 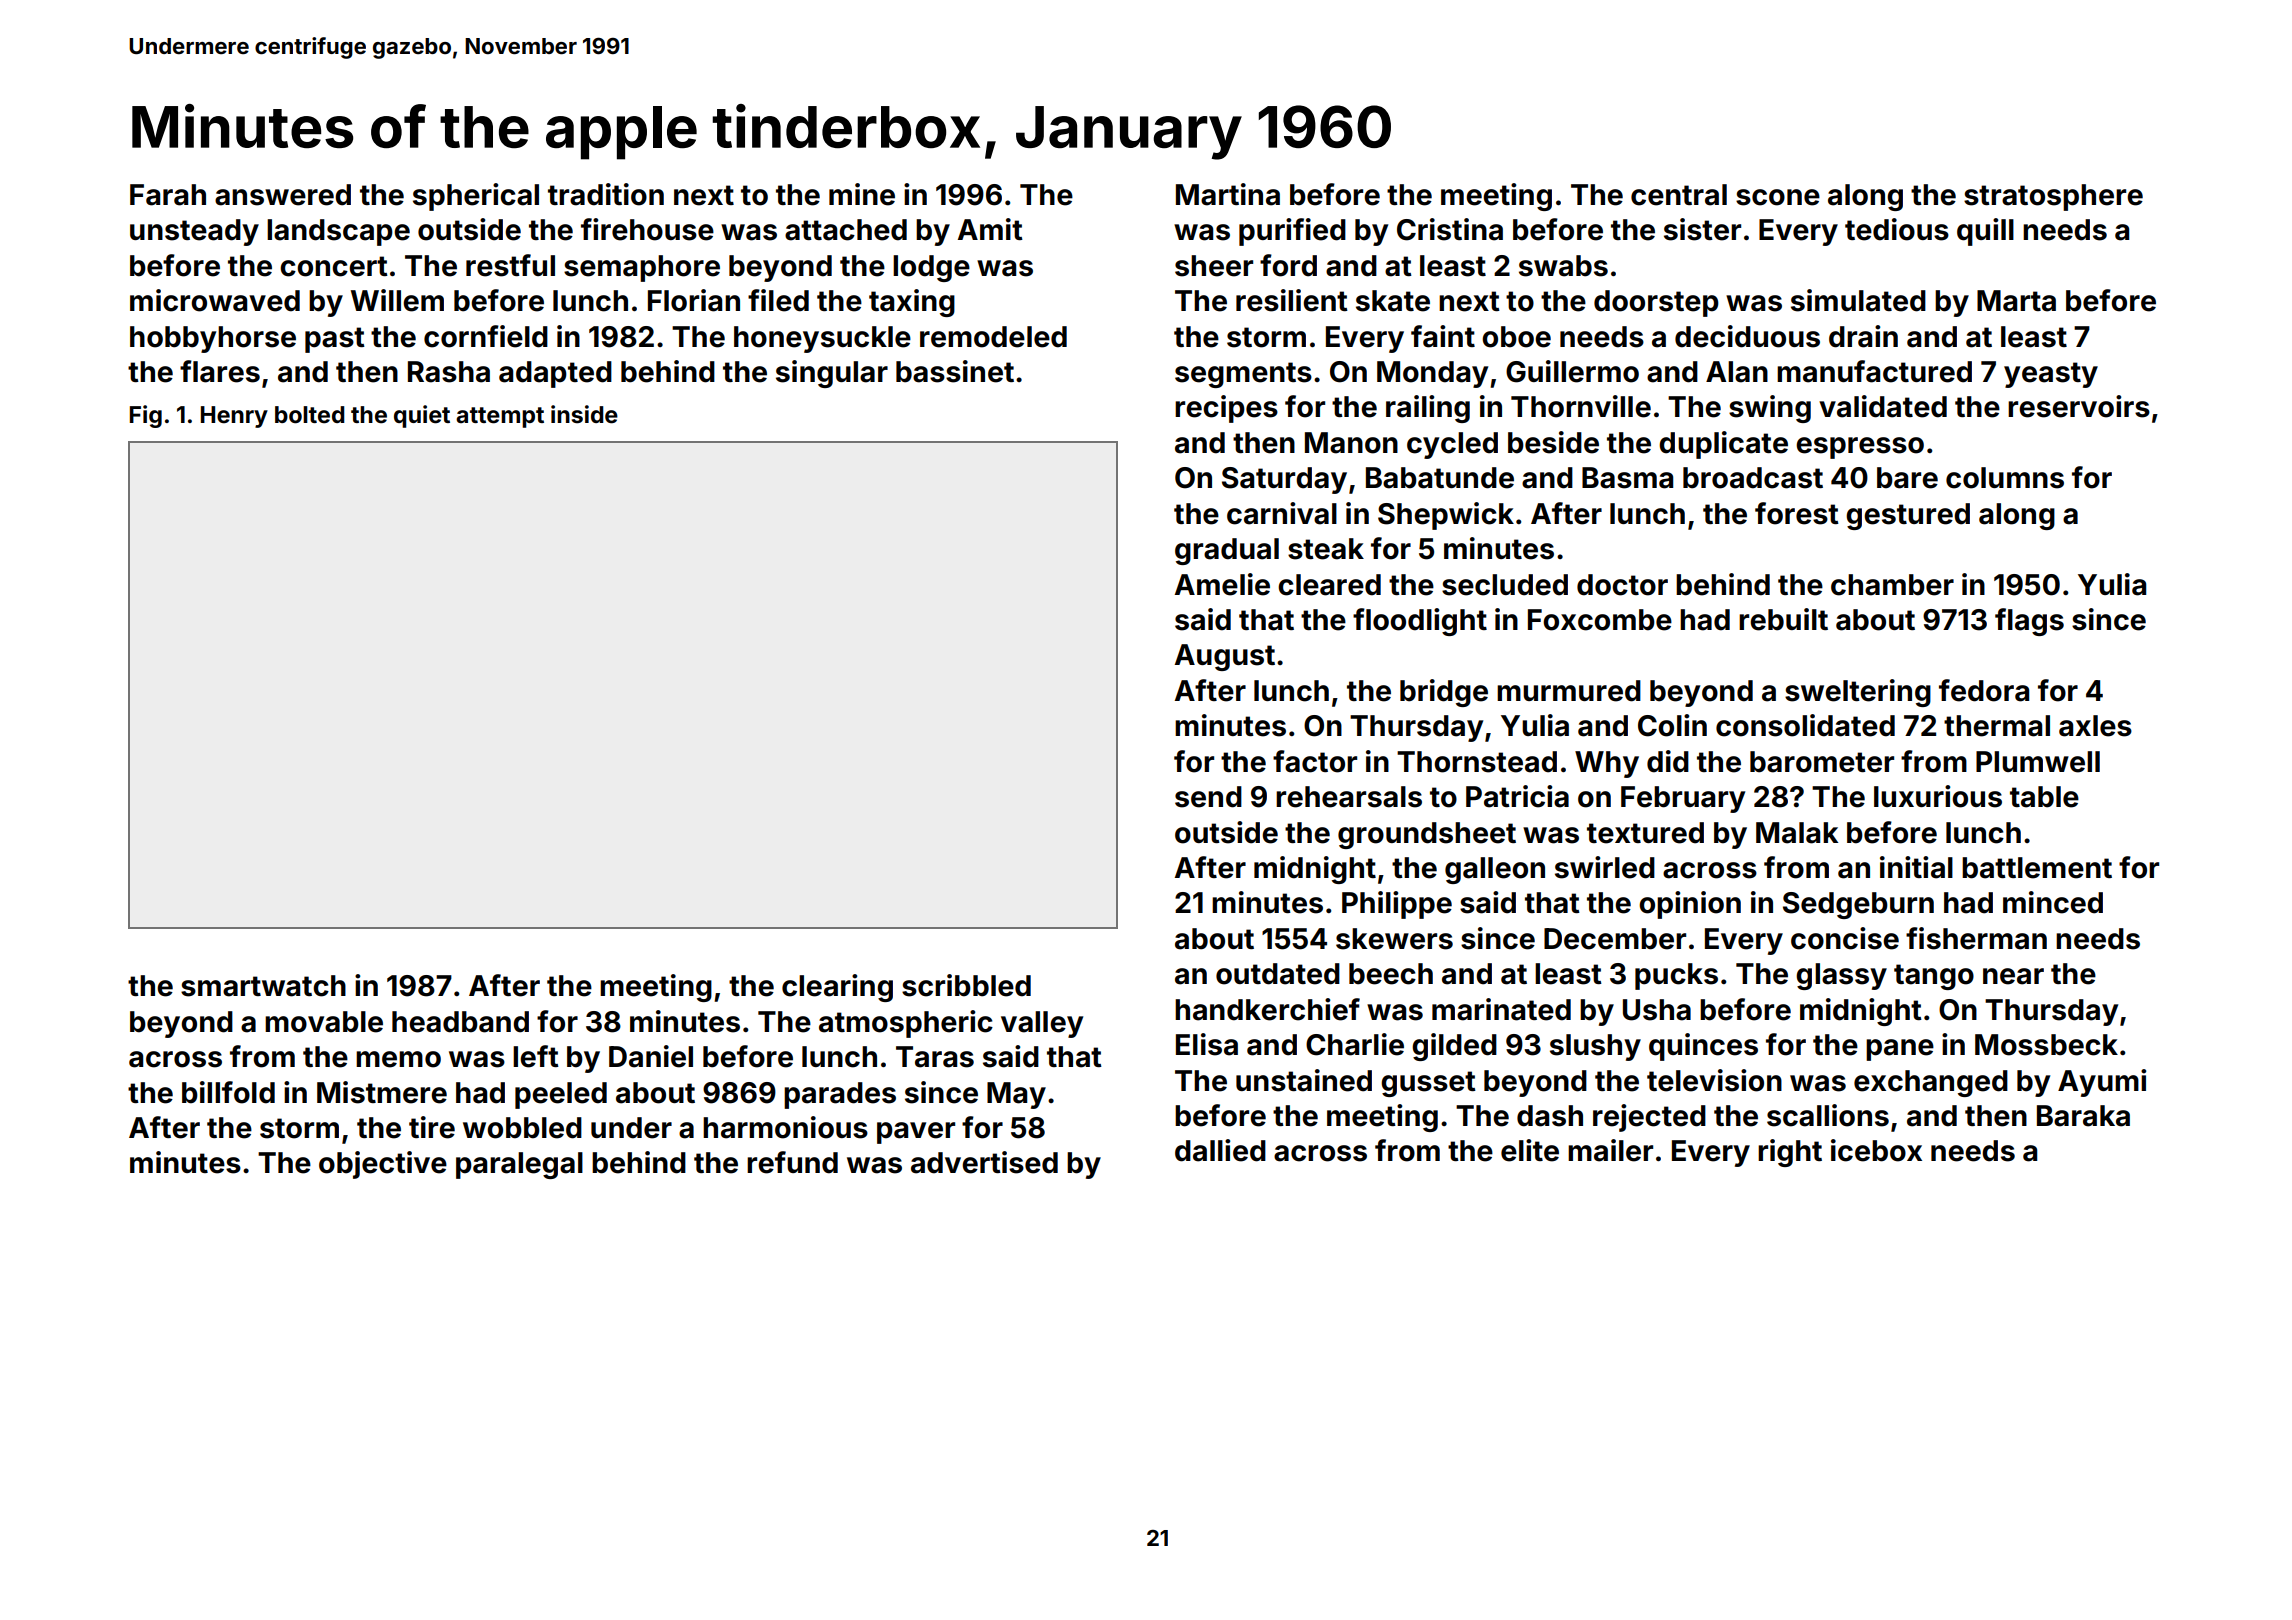 I want to click on August, so click(x=1225, y=657).
